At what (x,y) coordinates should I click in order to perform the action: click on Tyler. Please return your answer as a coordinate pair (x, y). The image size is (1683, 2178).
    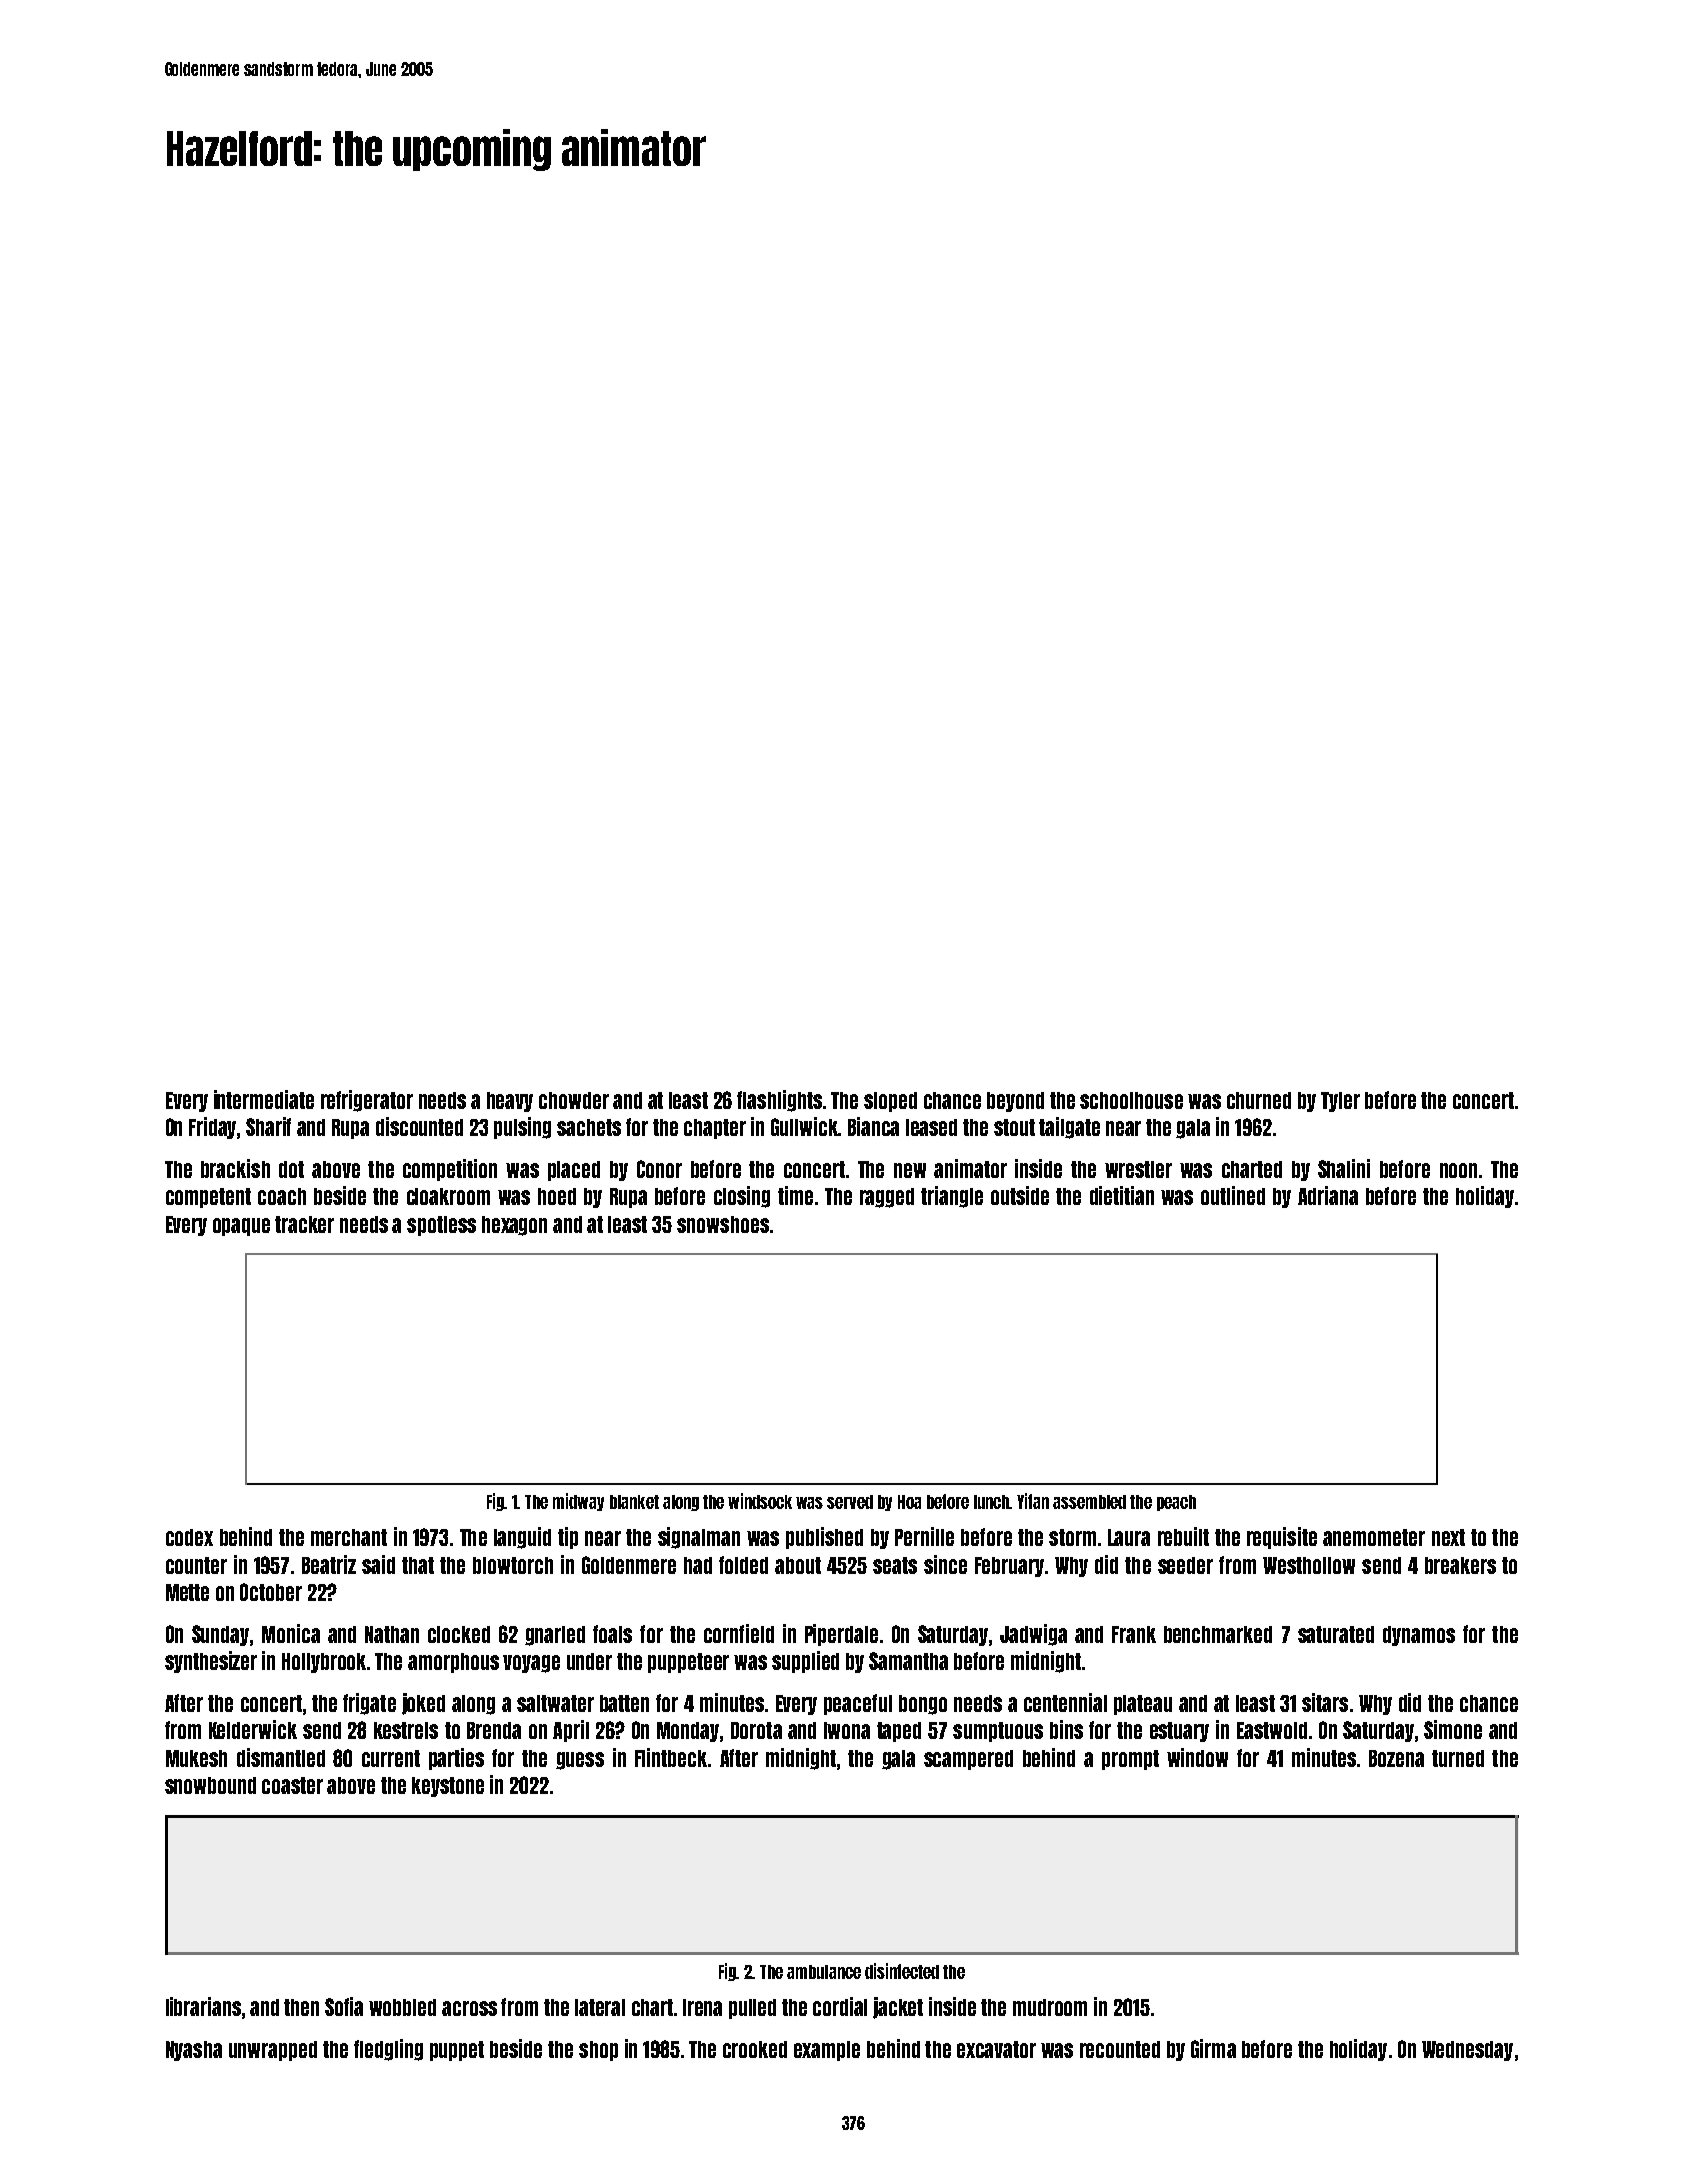
    Looking at the image, I should click on (1340, 1102).
